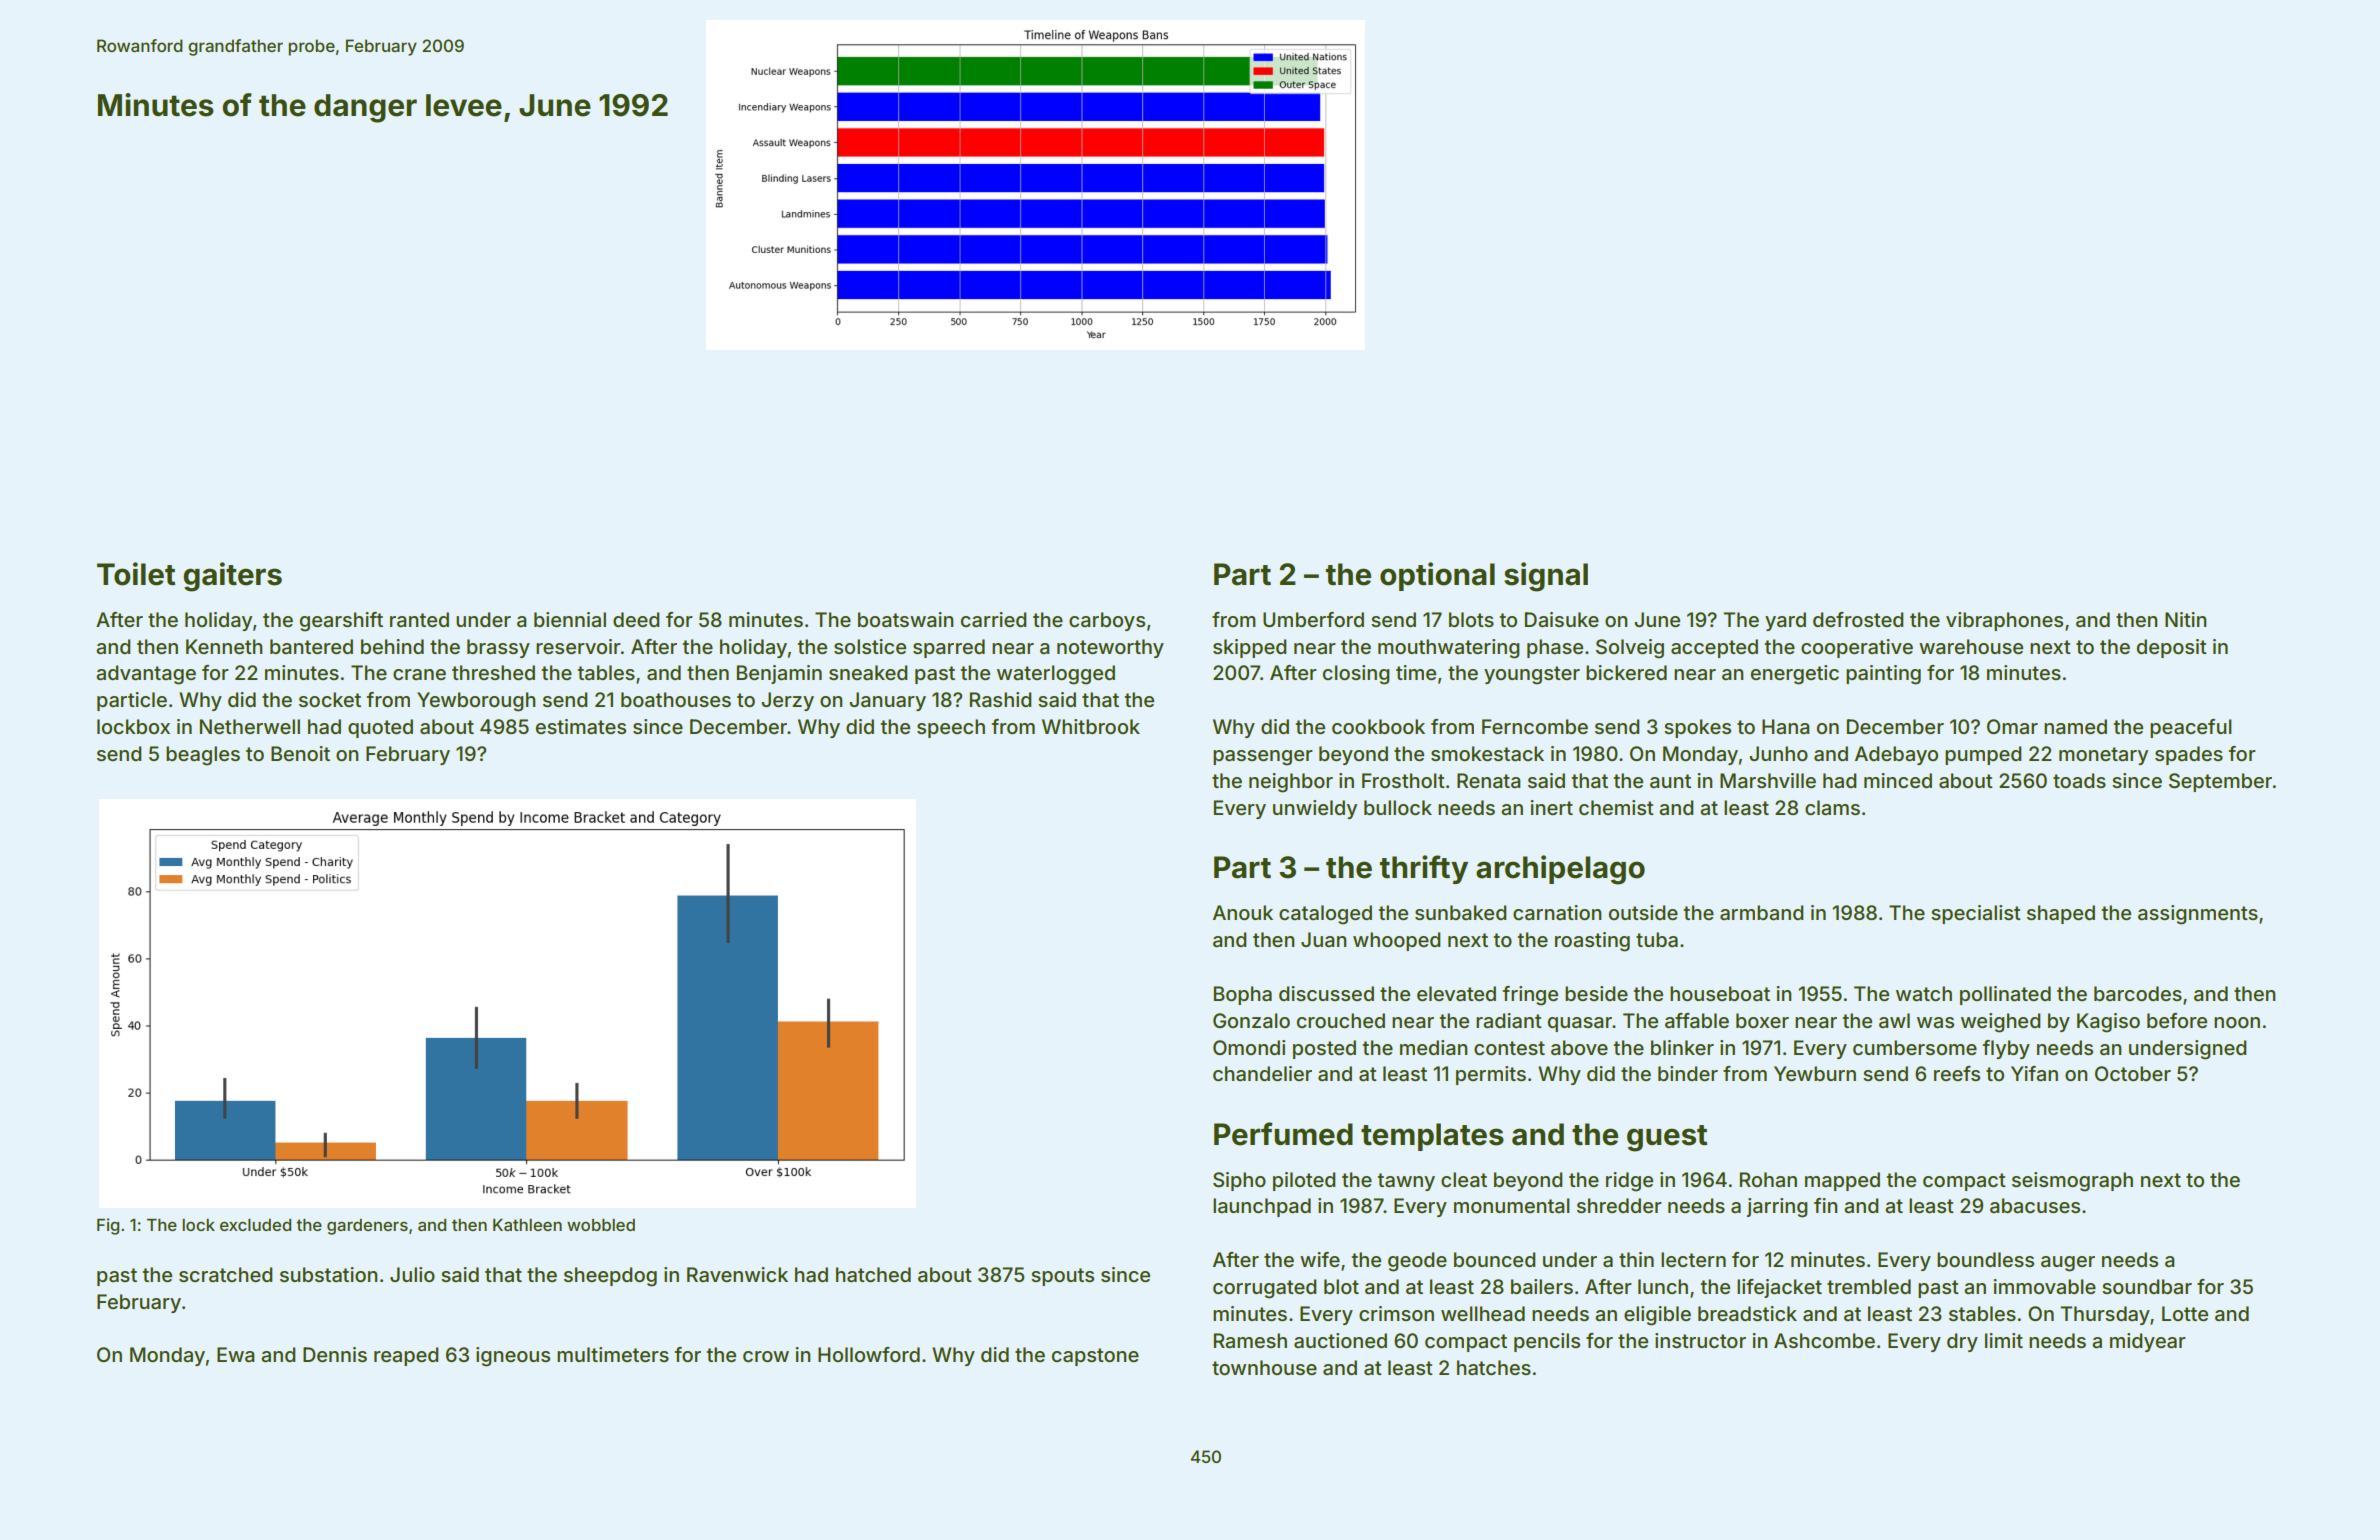 The width and height of the document is (2380, 1540). Describe the element at coordinates (1437, 576) in the document. I see `optional` at that location.
